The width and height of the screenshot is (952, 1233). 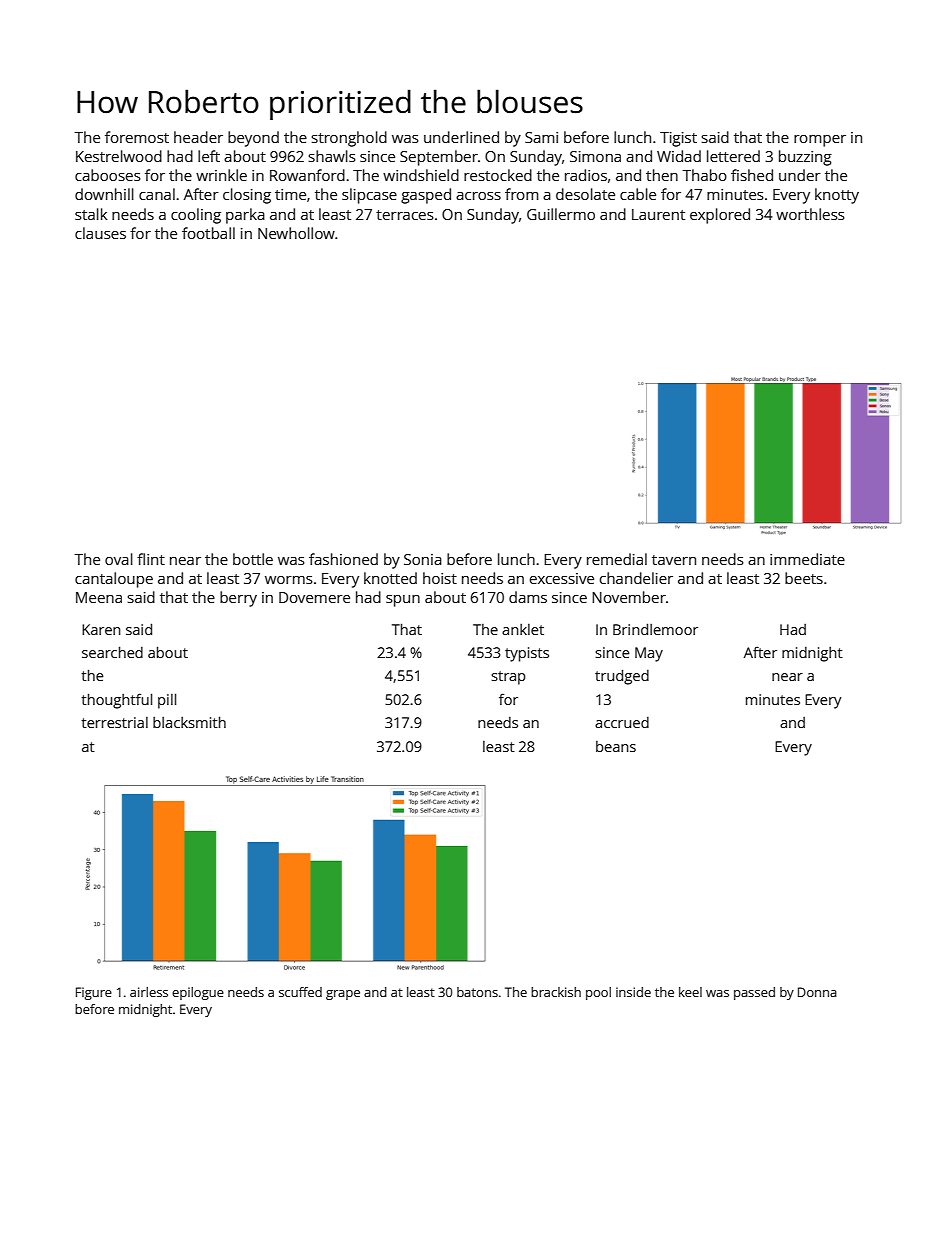 What do you see at coordinates (343, 559) in the screenshot?
I see `fashioned` at bounding box center [343, 559].
